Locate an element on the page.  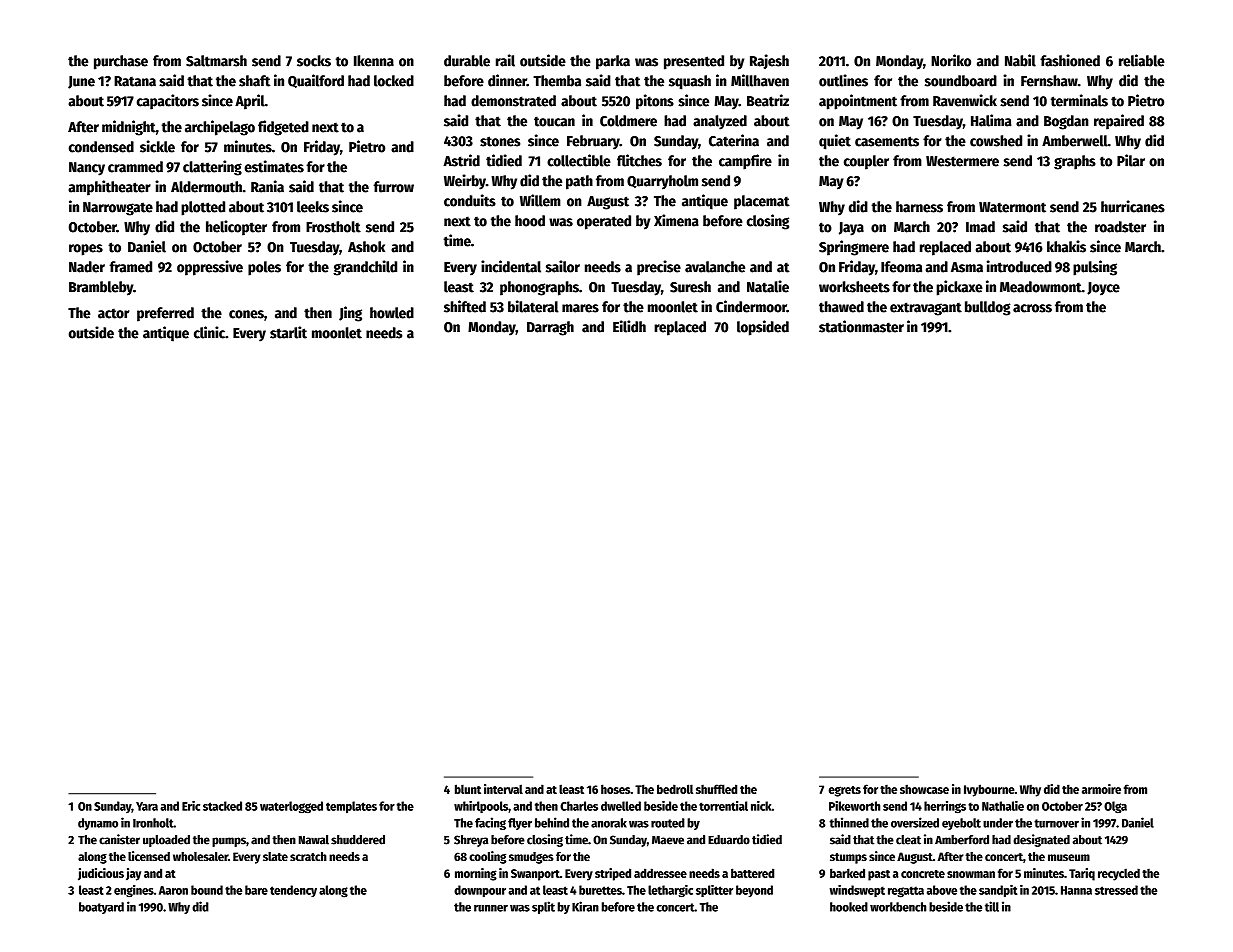
shuffled is located at coordinates (716, 789).
